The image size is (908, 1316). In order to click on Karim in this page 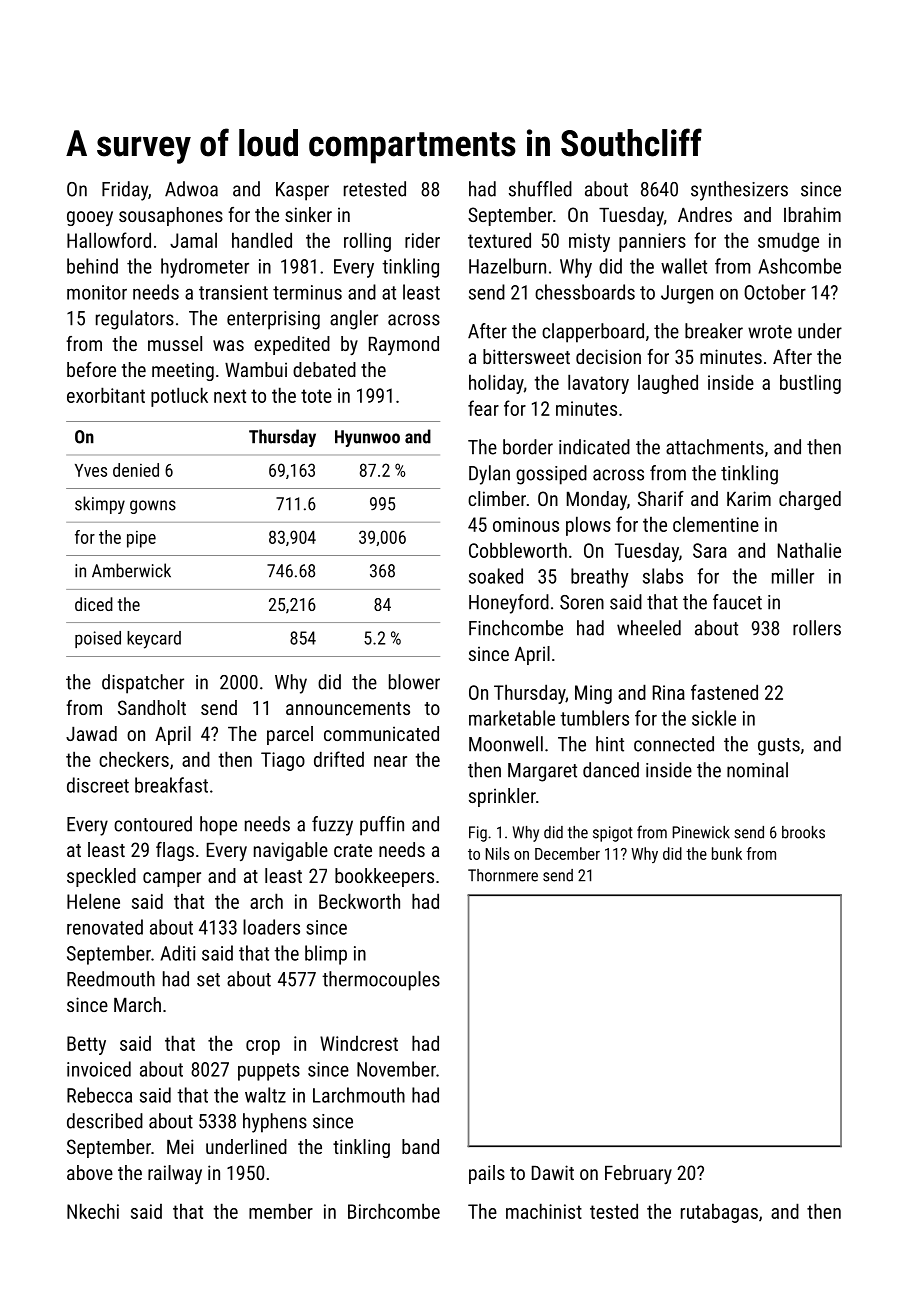, I will do `click(749, 498)`.
